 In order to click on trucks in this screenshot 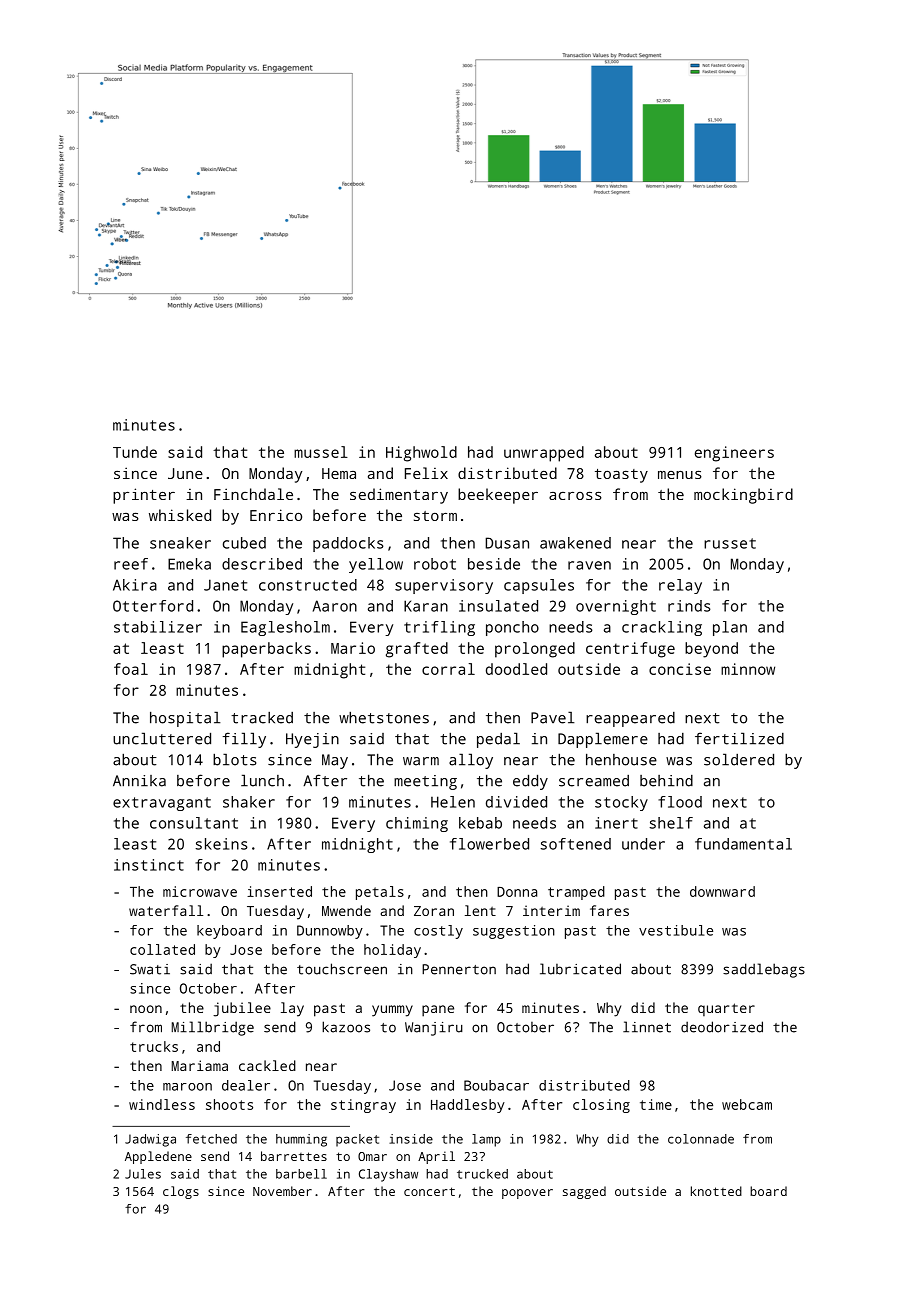, I will do `click(154, 1046)`.
